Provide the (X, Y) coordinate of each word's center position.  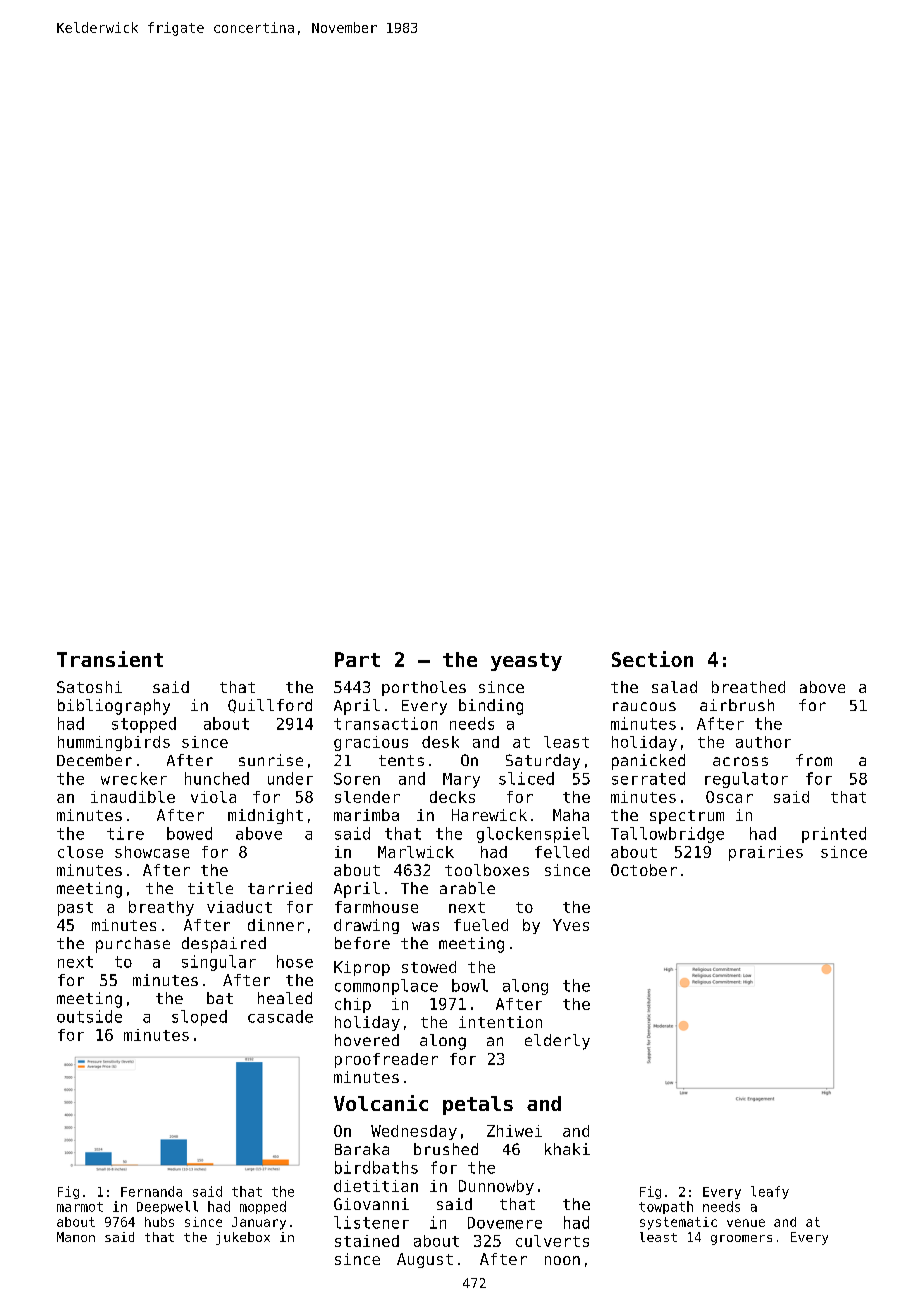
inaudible (133, 797)
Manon (76, 1237)
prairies (766, 853)
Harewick (489, 815)
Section (652, 659)
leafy (770, 1192)
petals (478, 1105)
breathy (161, 908)
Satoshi (89, 687)
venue (746, 1223)
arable (467, 888)
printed (834, 835)
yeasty (526, 662)
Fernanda (151, 1191)
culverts (552, 1241)
